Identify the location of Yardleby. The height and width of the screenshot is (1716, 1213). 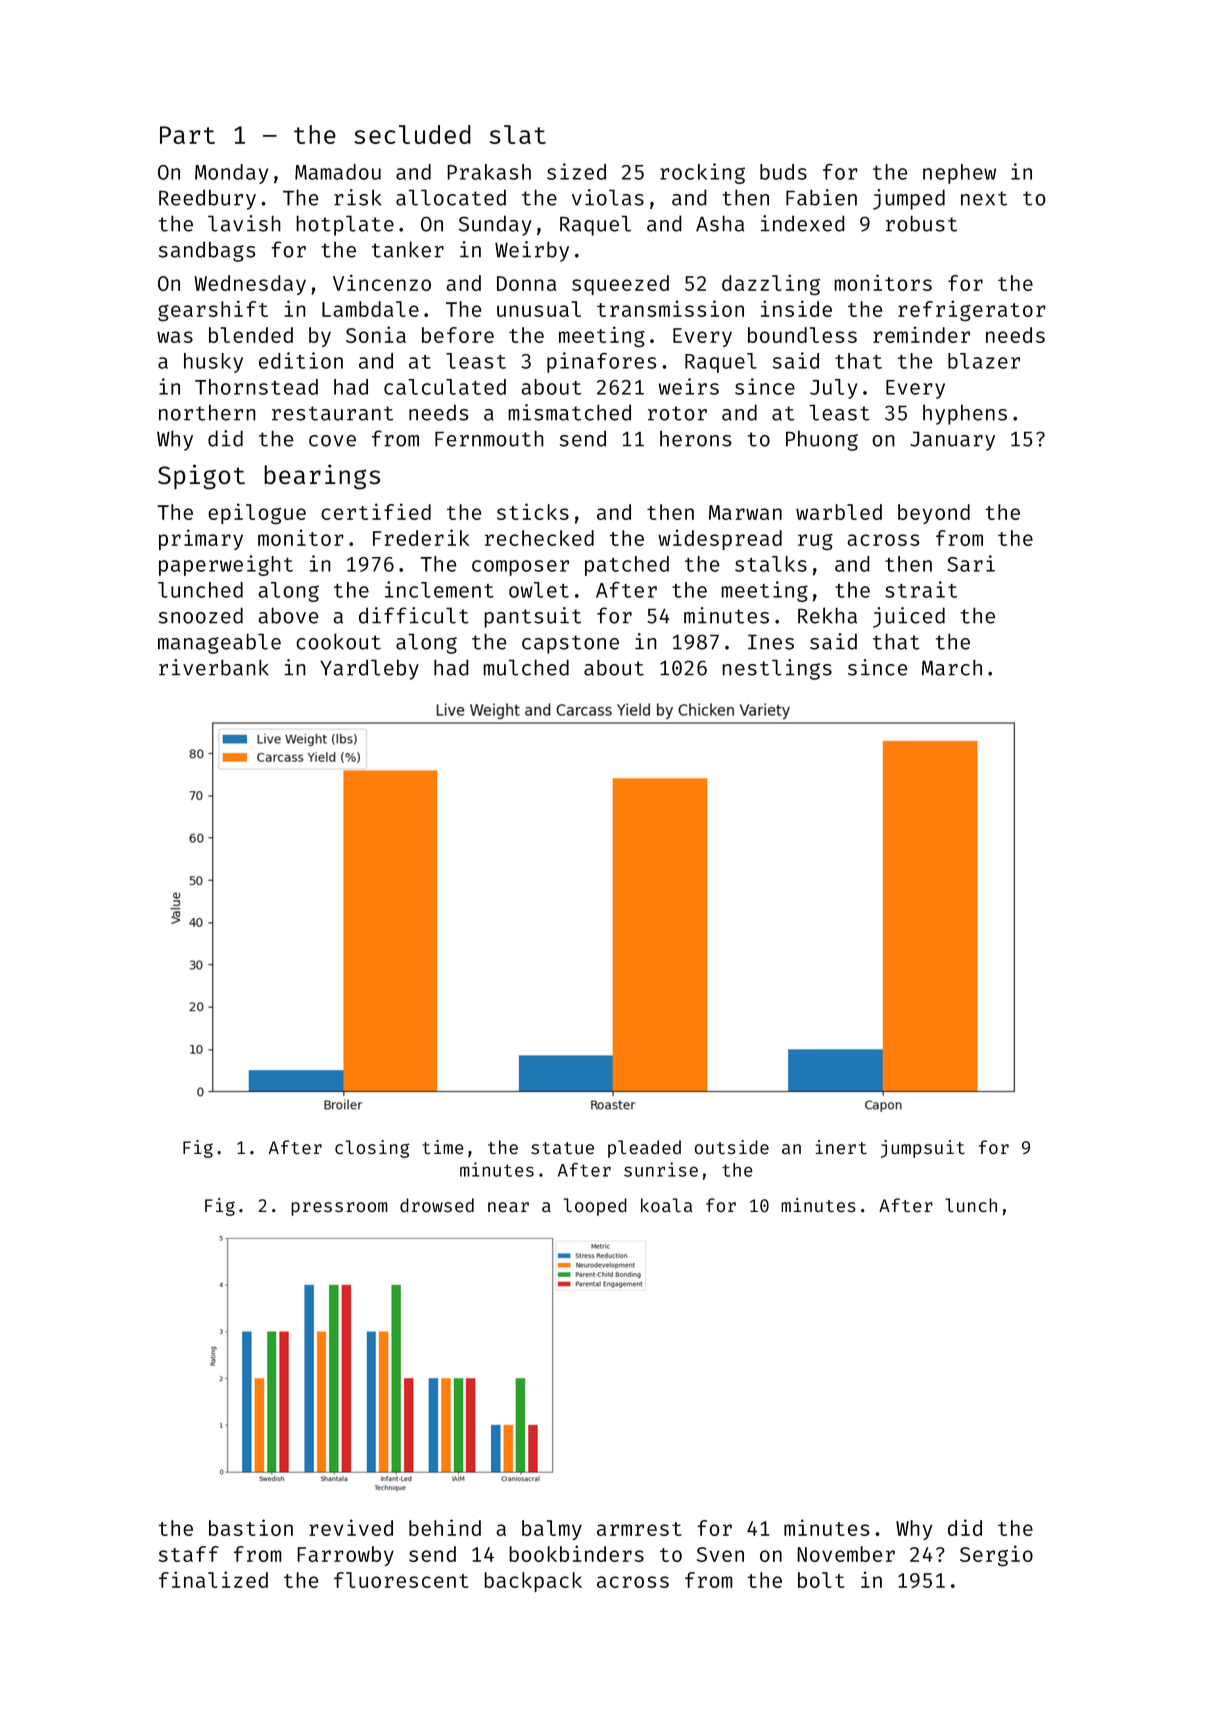
(369, 669).
